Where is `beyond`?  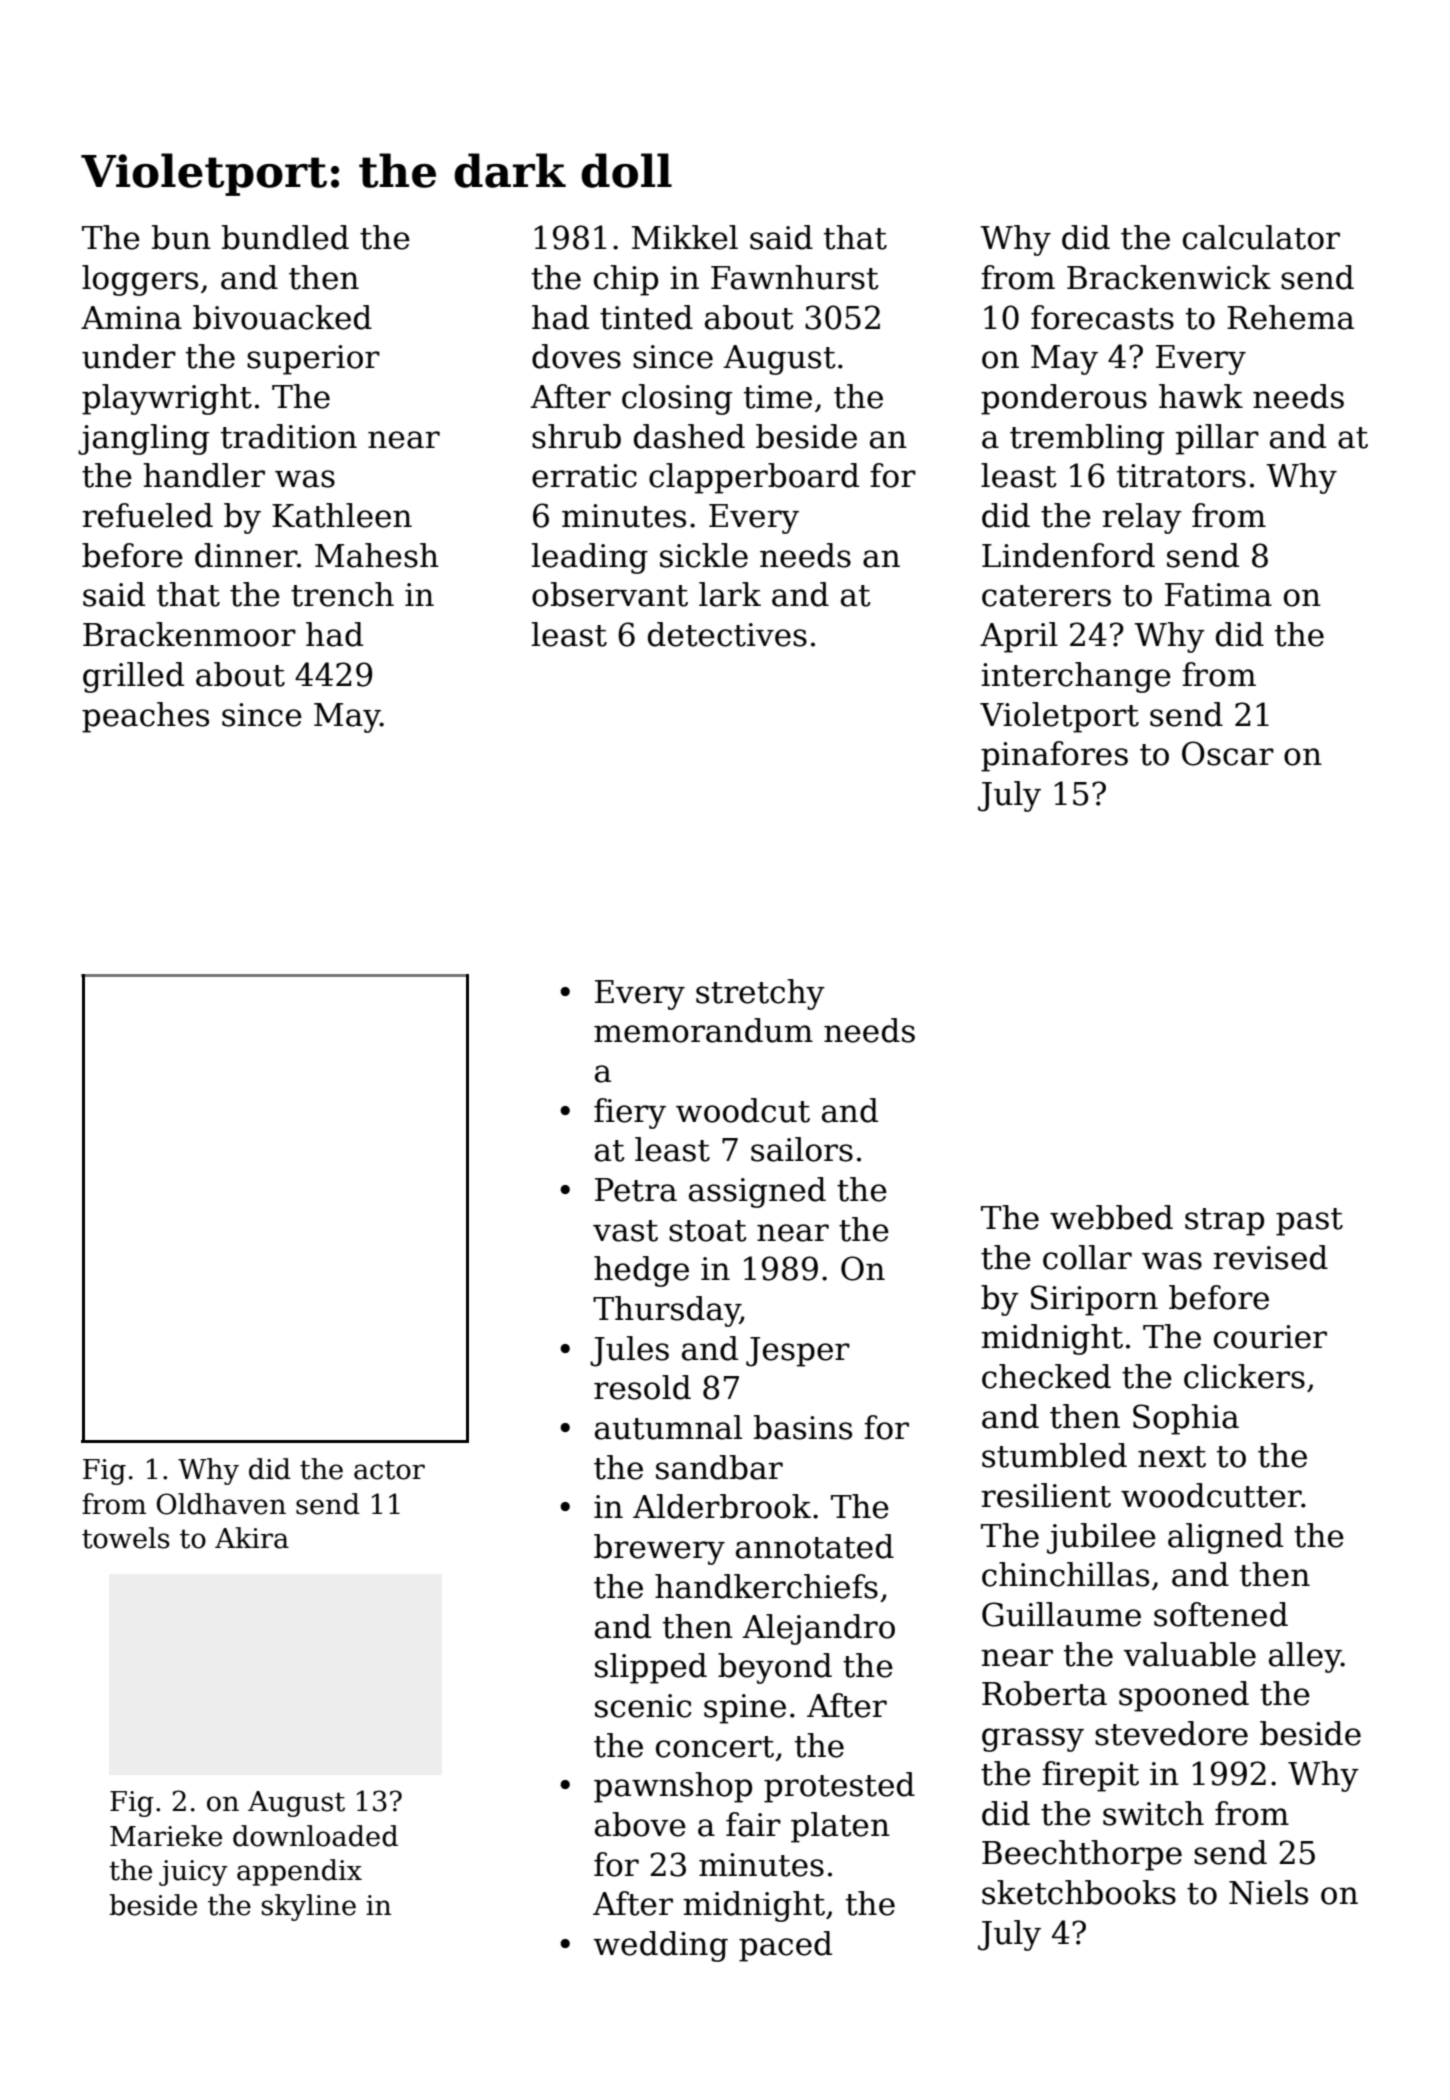
beyond is located at coordinates (775, 1668).
